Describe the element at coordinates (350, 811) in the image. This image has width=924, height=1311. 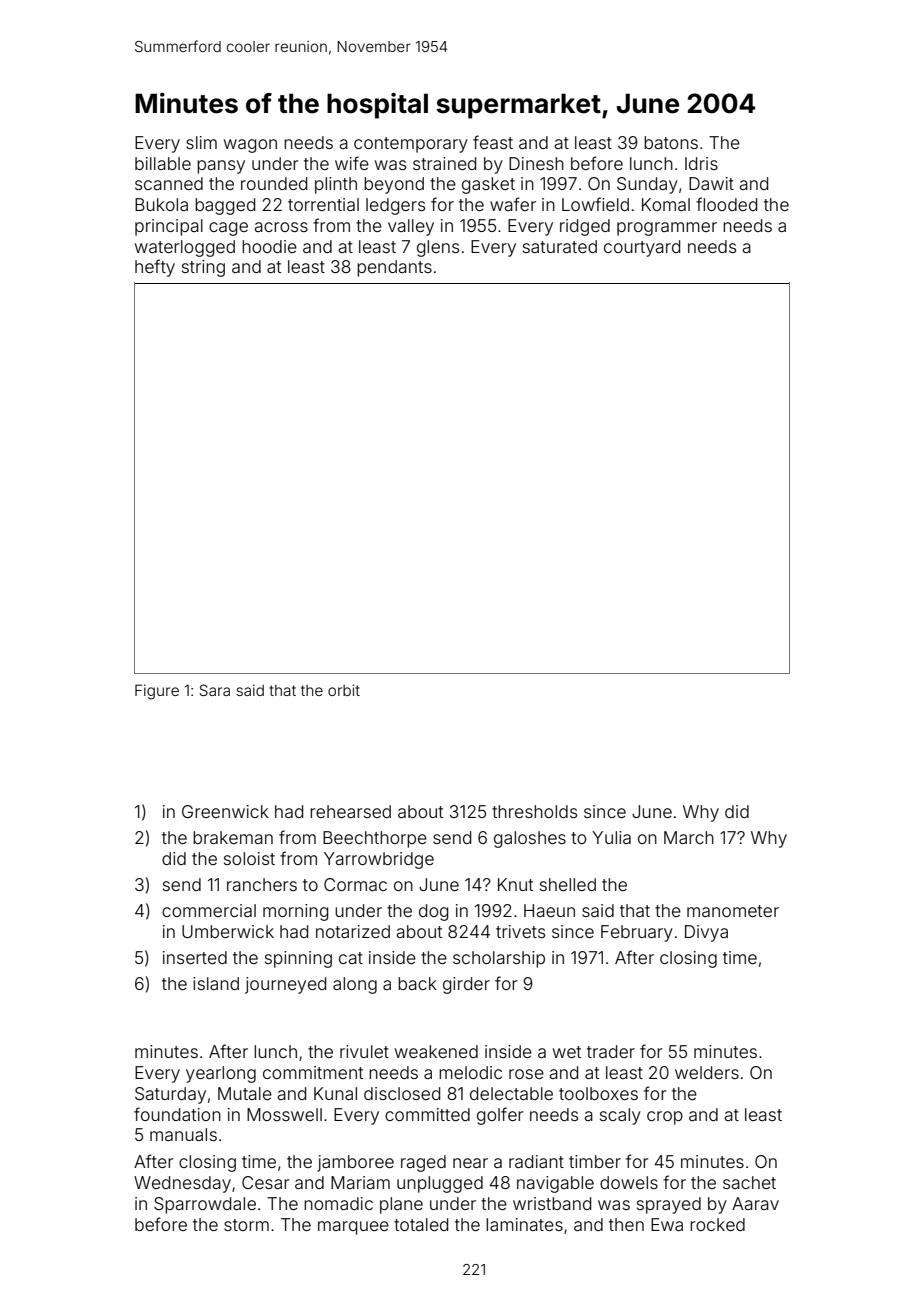
I see `rehearsed` at that location.
